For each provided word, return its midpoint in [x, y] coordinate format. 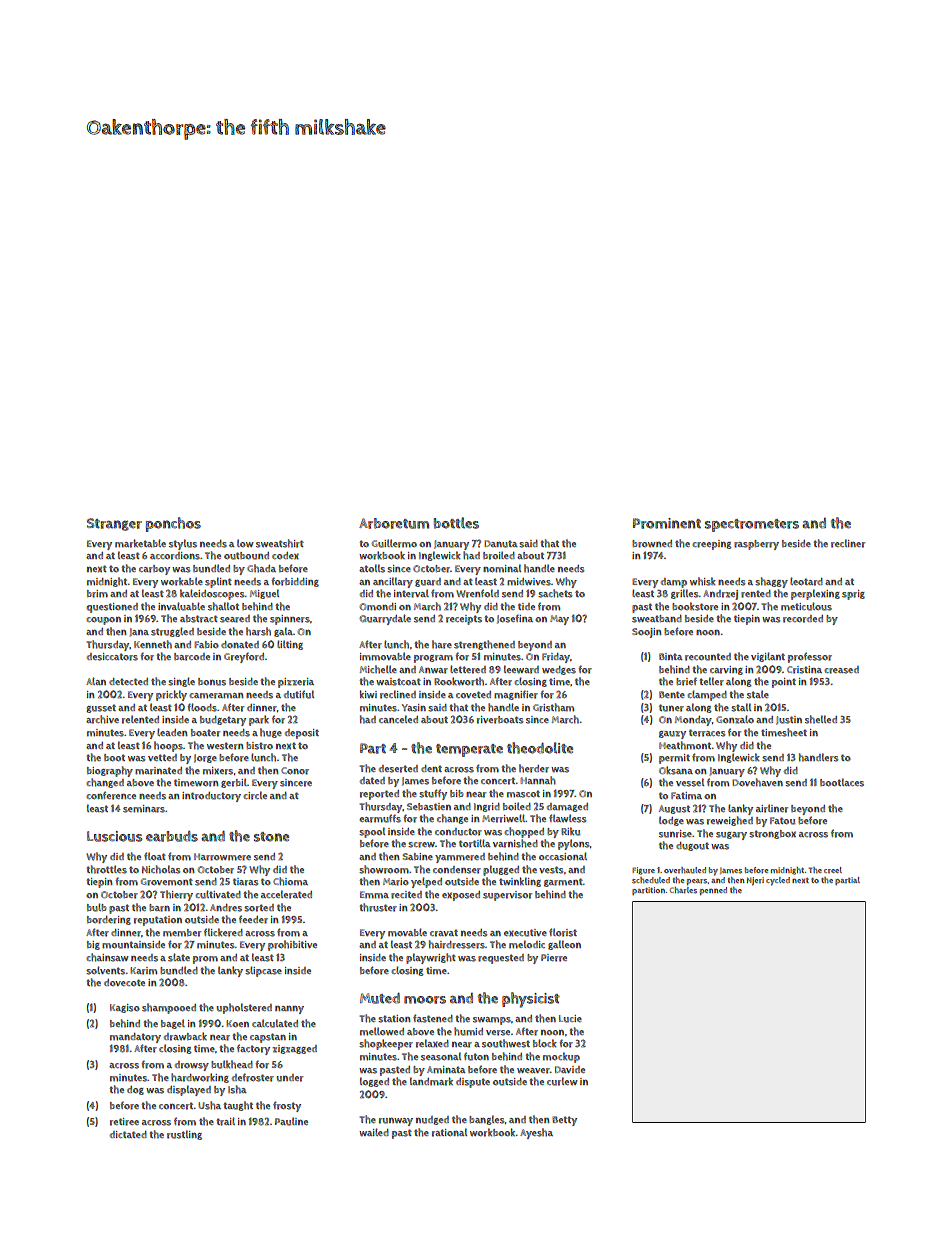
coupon [103, 621]
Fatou [782, 821]
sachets [555, 593]
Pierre [554, 958]
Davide [570, 1069]
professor [810, 657]
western [225, 746]
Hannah [538, 780]
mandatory [135, 1038]
